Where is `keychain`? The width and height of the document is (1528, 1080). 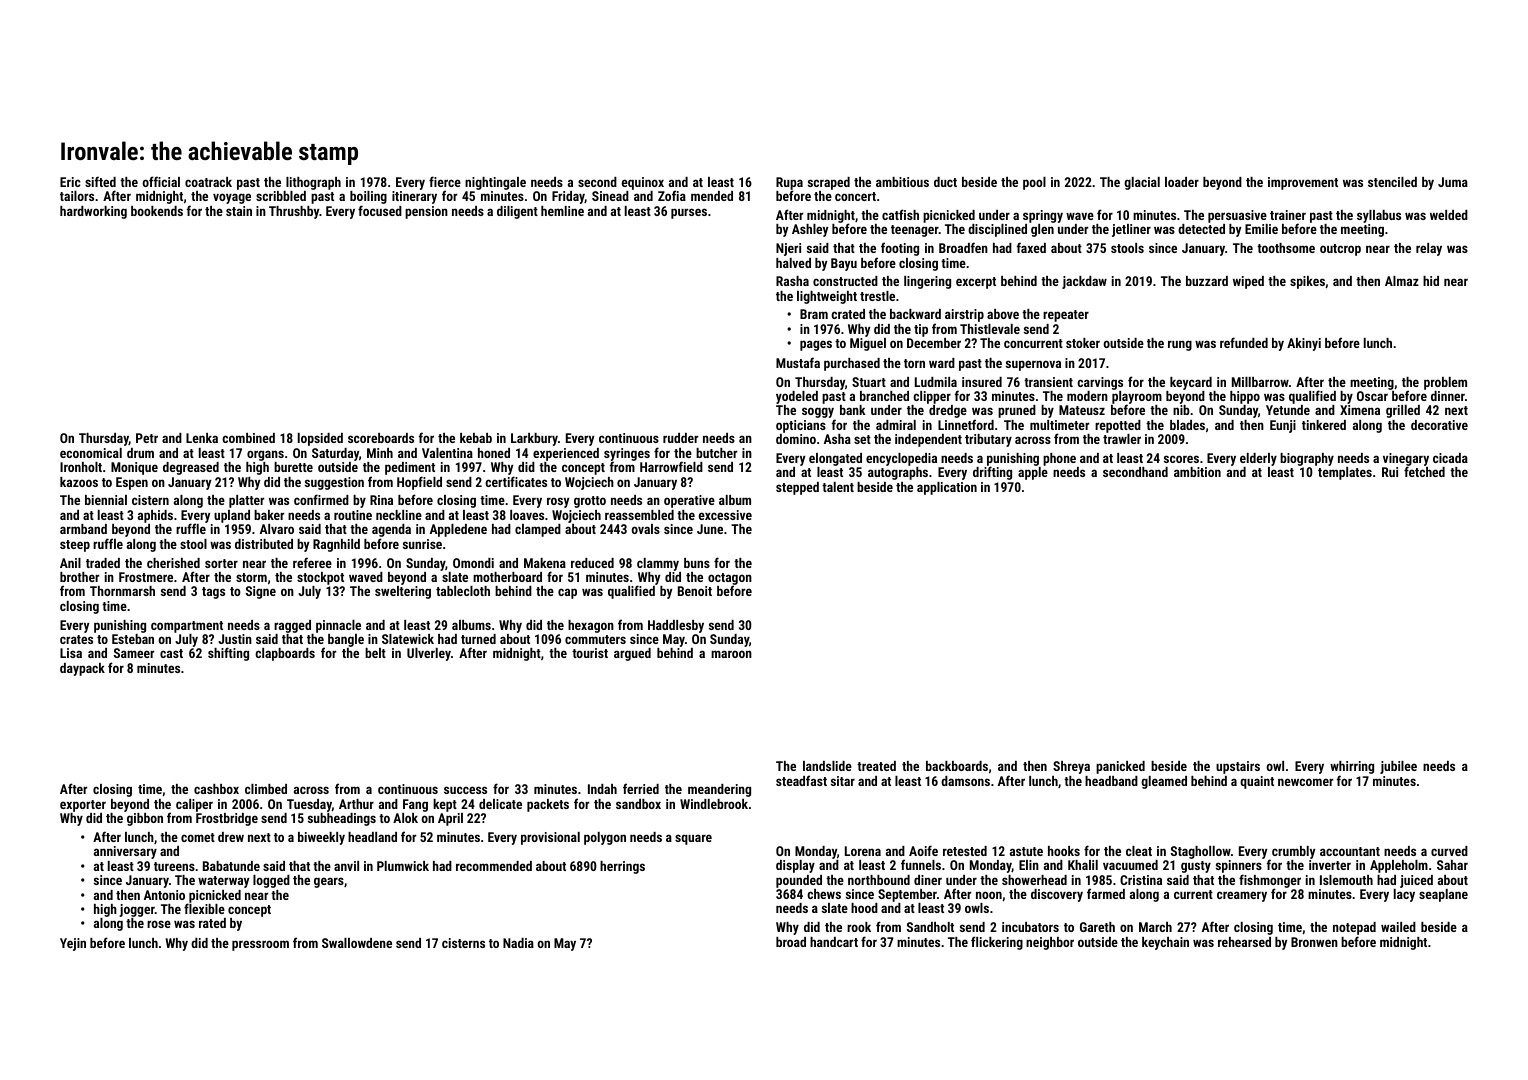 keychain is located at coordinates (1165, 943).
